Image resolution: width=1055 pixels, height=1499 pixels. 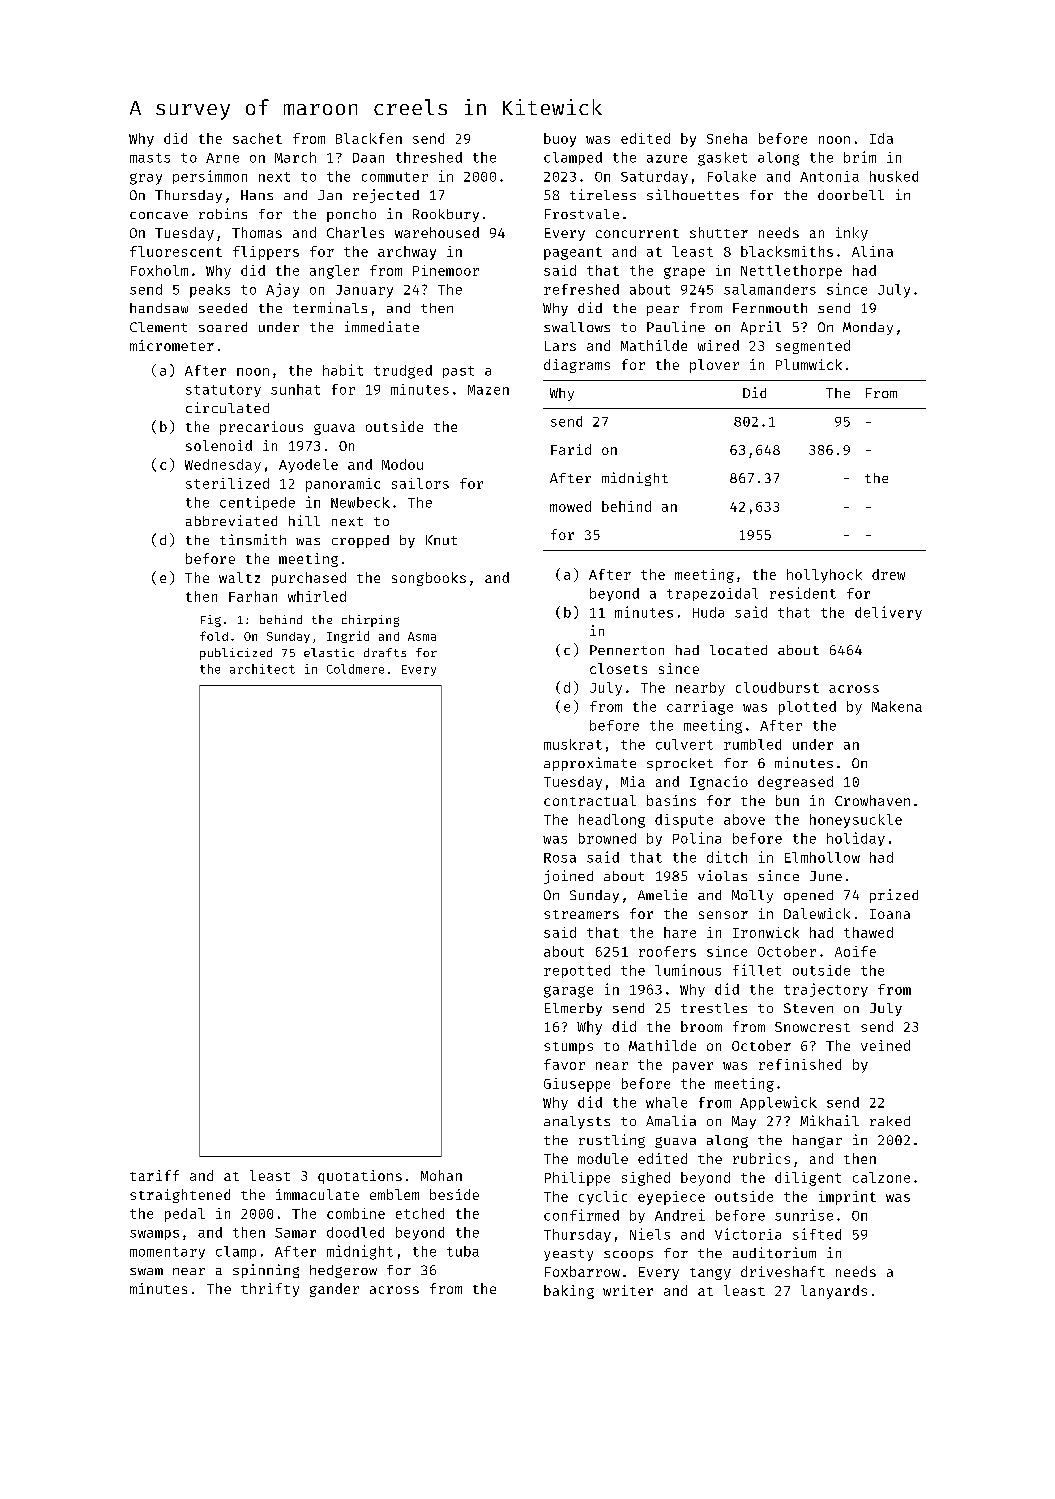 I want to click on tariff, so click(x=154, y=1175).
